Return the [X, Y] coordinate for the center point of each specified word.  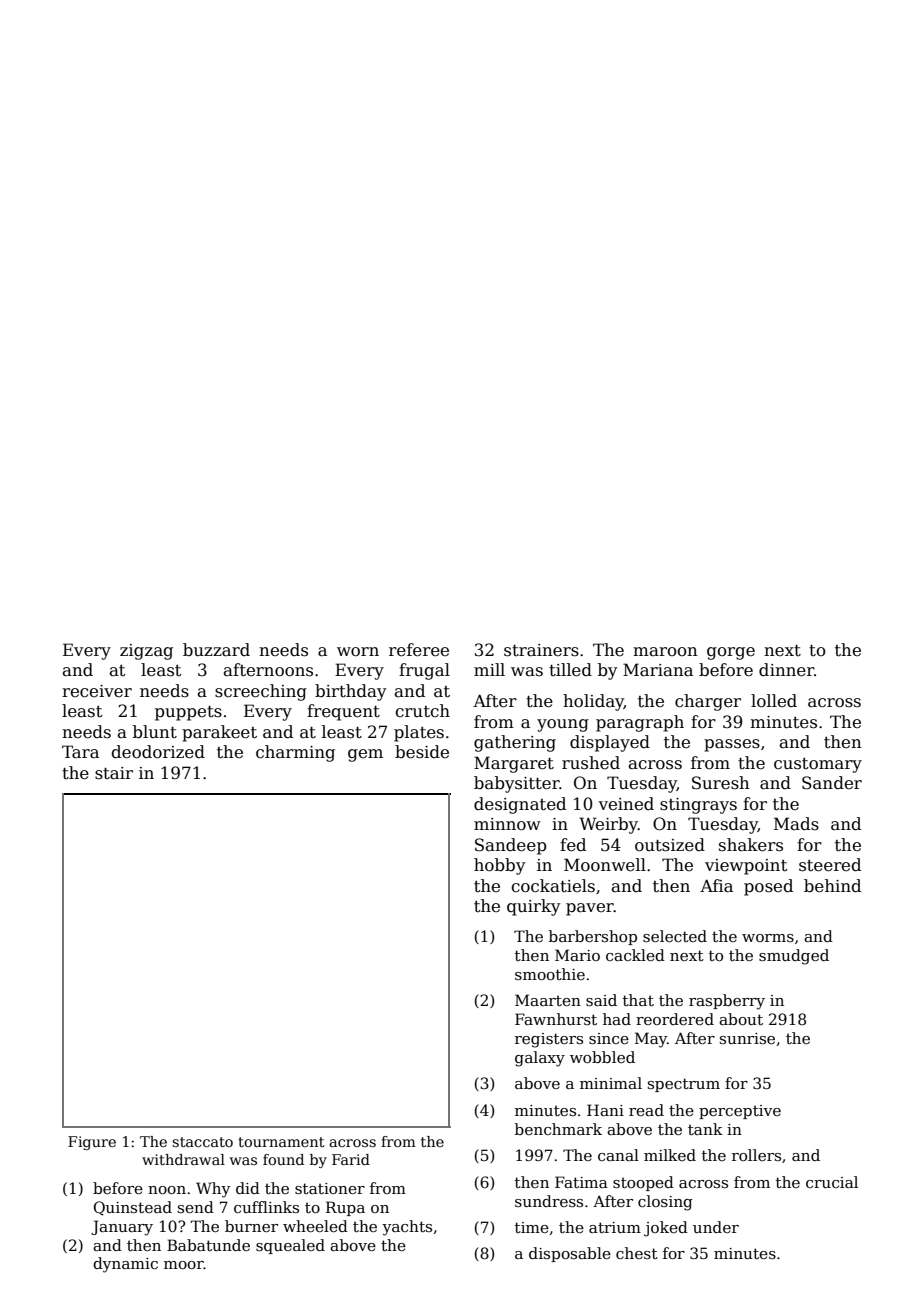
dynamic [125, 1265]
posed [768, 887]
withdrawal [183, 1159]
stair [114, 773]
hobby [500, 866]
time [532, 1227]
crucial [832, 1182]
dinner [786, 670]
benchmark [558, 1129]
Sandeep [511, 846]
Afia [716, 886]
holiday [593, 702]
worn [358, 652]
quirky [534, 907]
